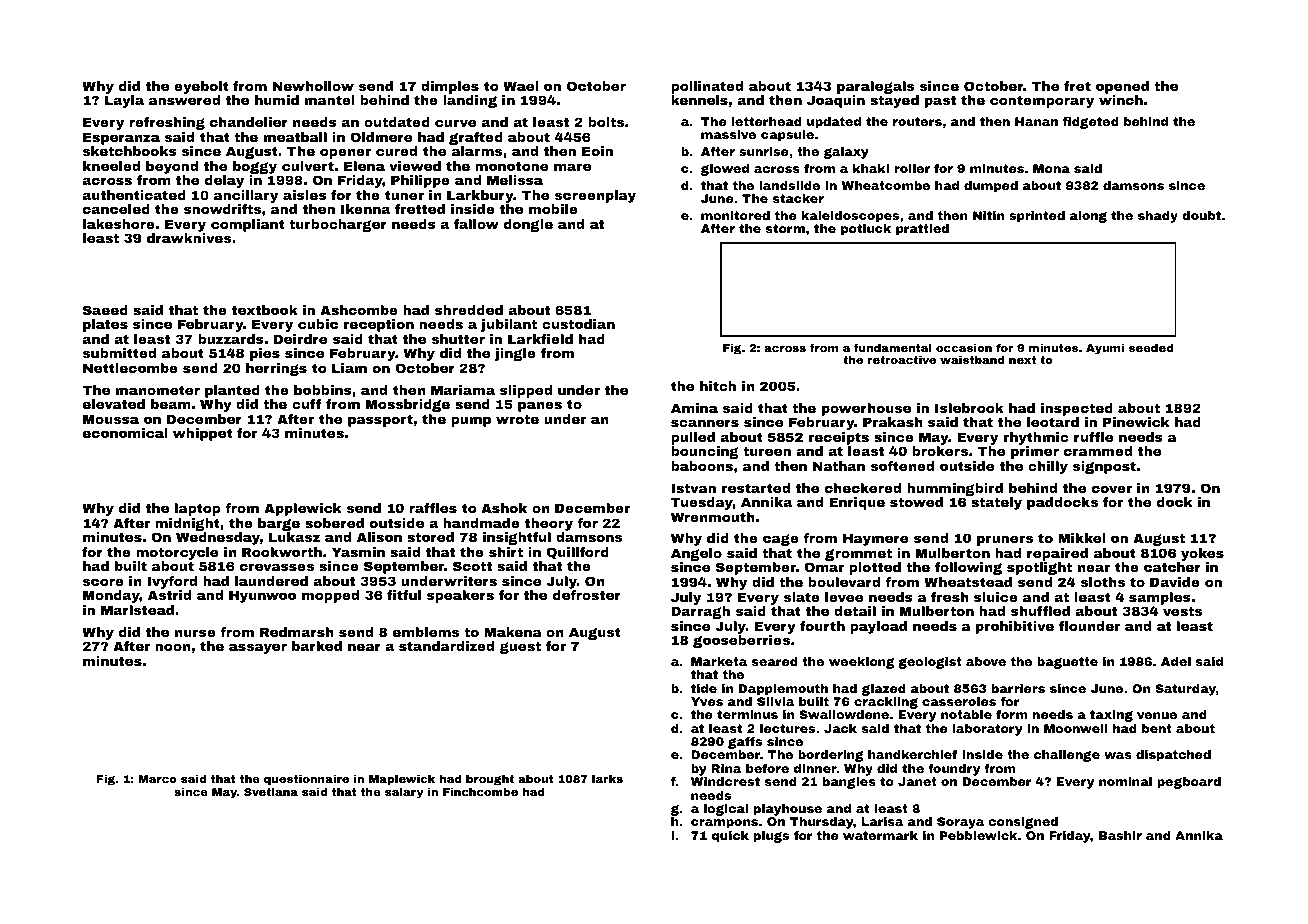 This screenshot has width=1308, height=924. I want to click on quick, so click(730, 837).
